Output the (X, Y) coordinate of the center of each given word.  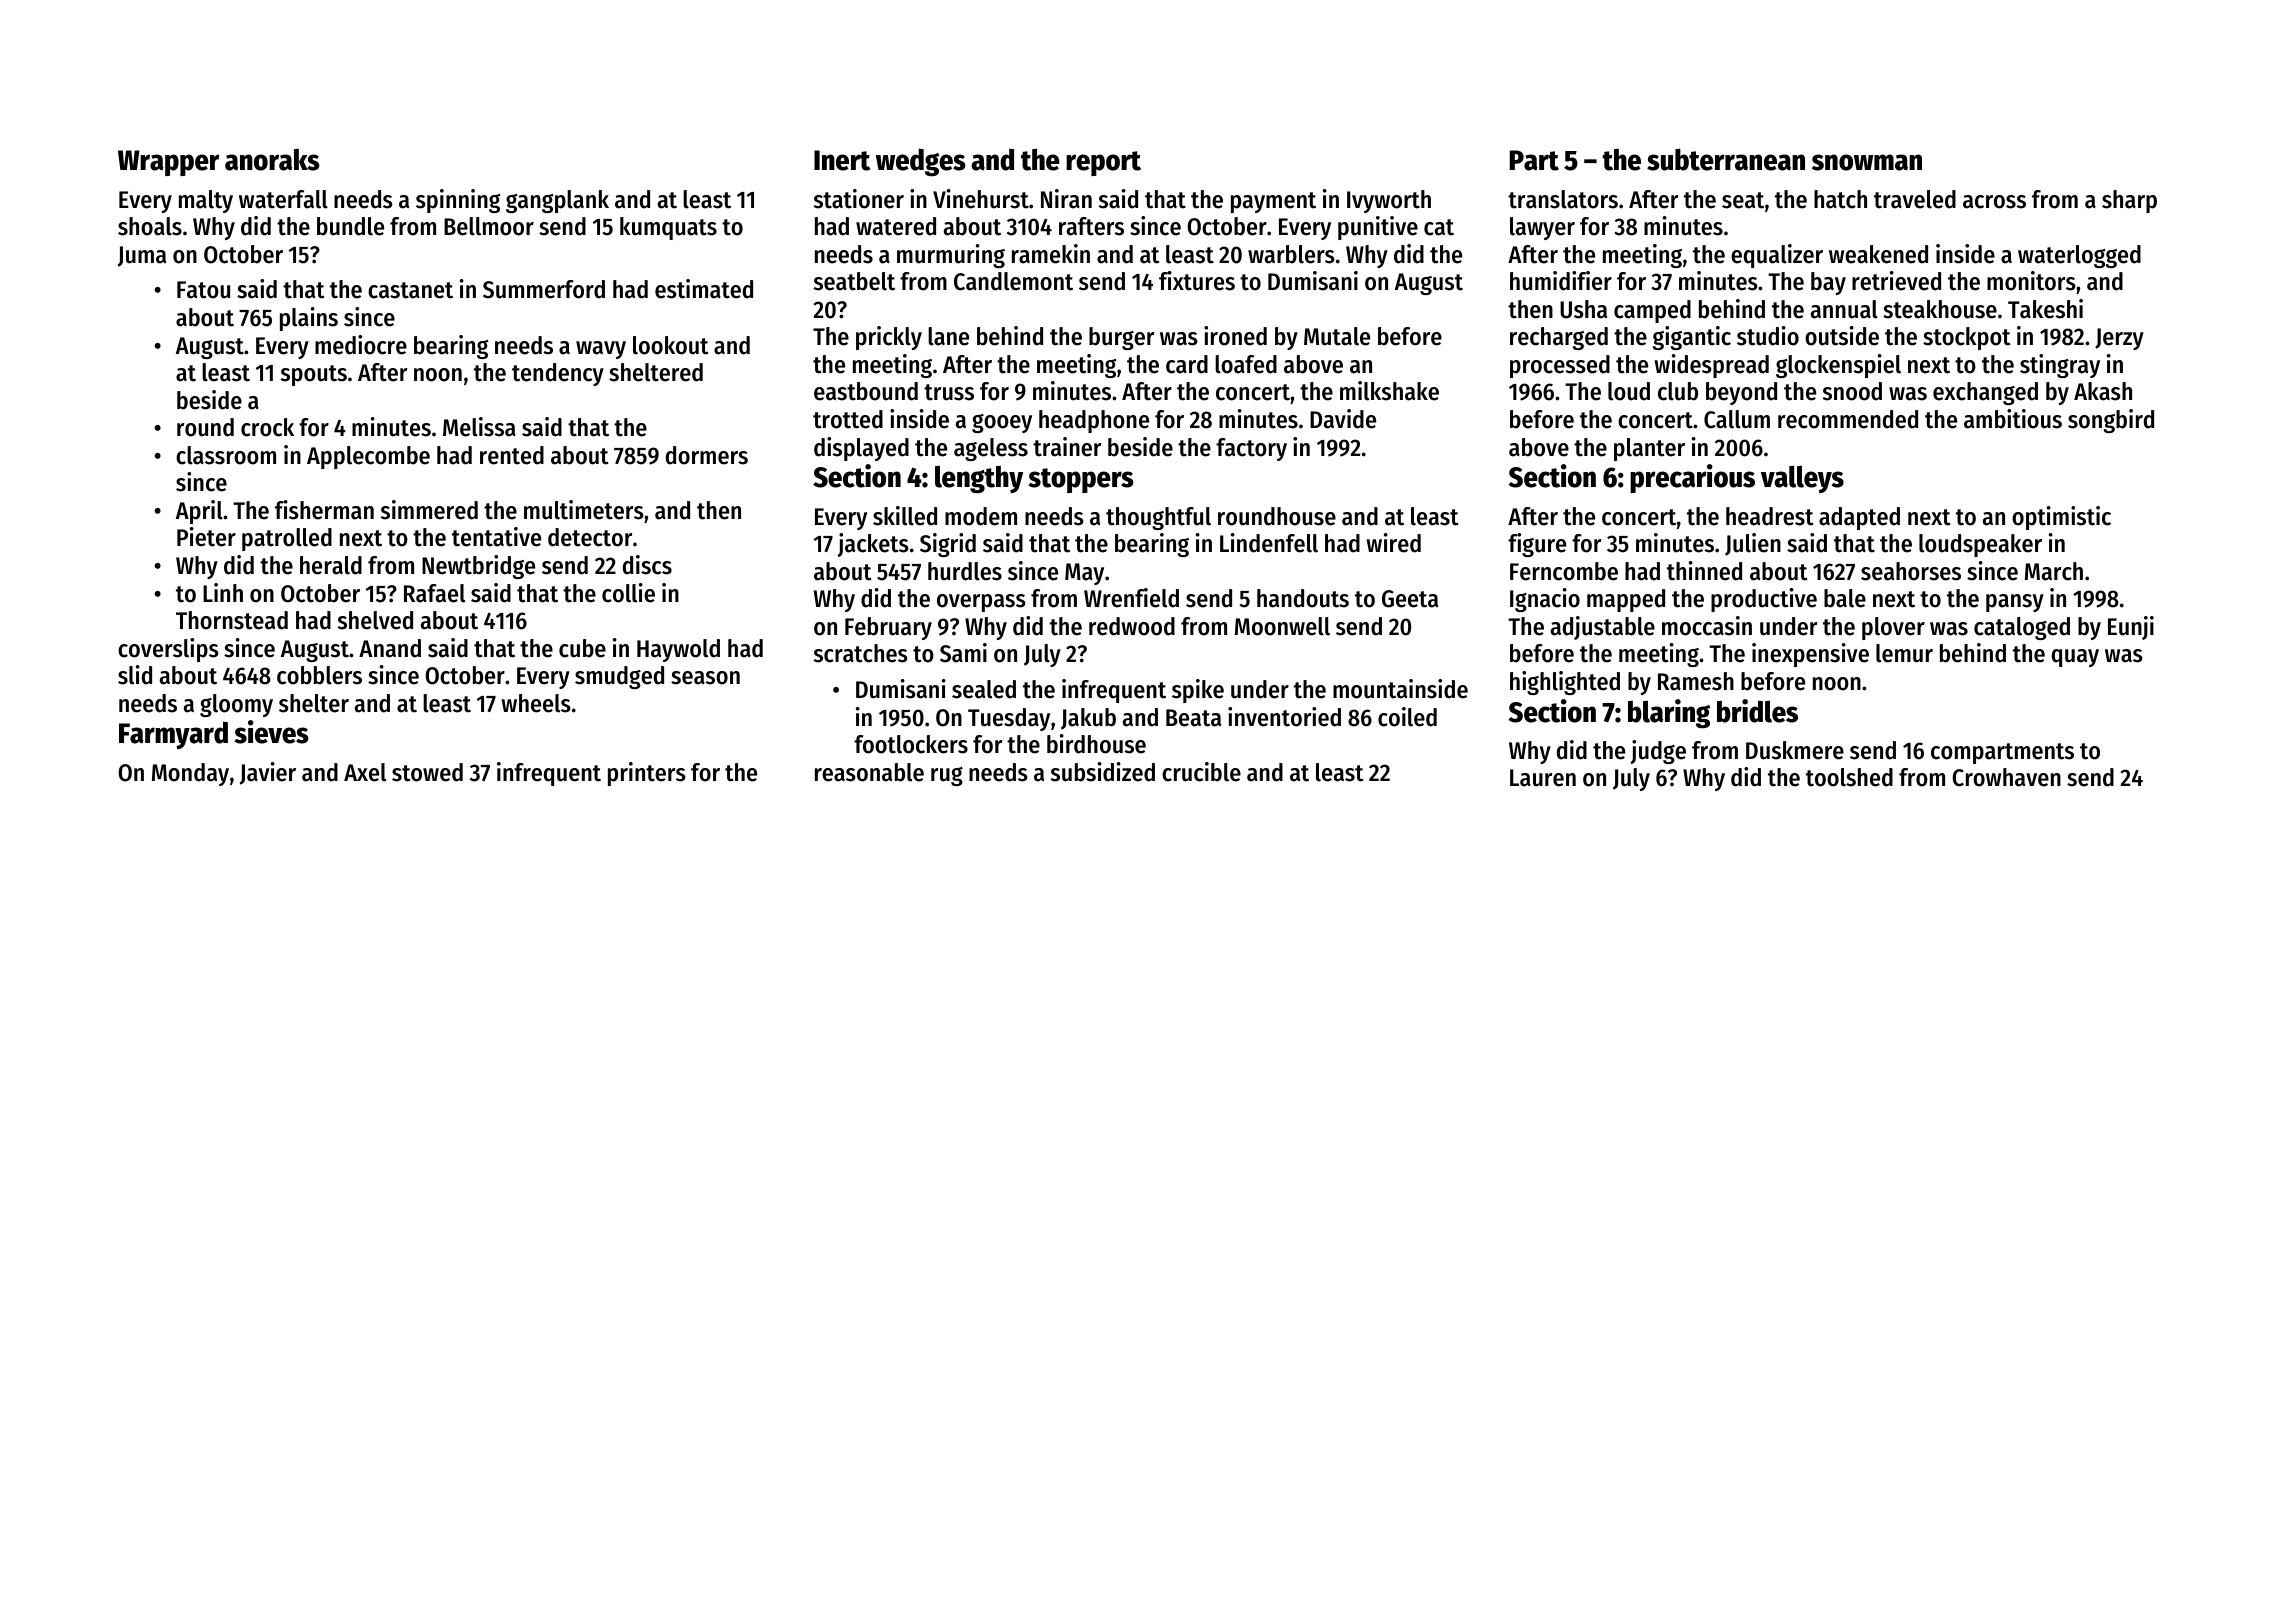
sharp (2129, 201)
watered (896, 226)
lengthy (979, 479)
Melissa (479, 427)
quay (2075, 658)
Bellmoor (489, 226)
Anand (390, 648)
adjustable (1603, 628)
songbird (2111, 421)
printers (647, 774)
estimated (704, 289)
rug (947, 776)
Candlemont (1013, 281)
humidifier (1561, 281)
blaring (1669, 714)
